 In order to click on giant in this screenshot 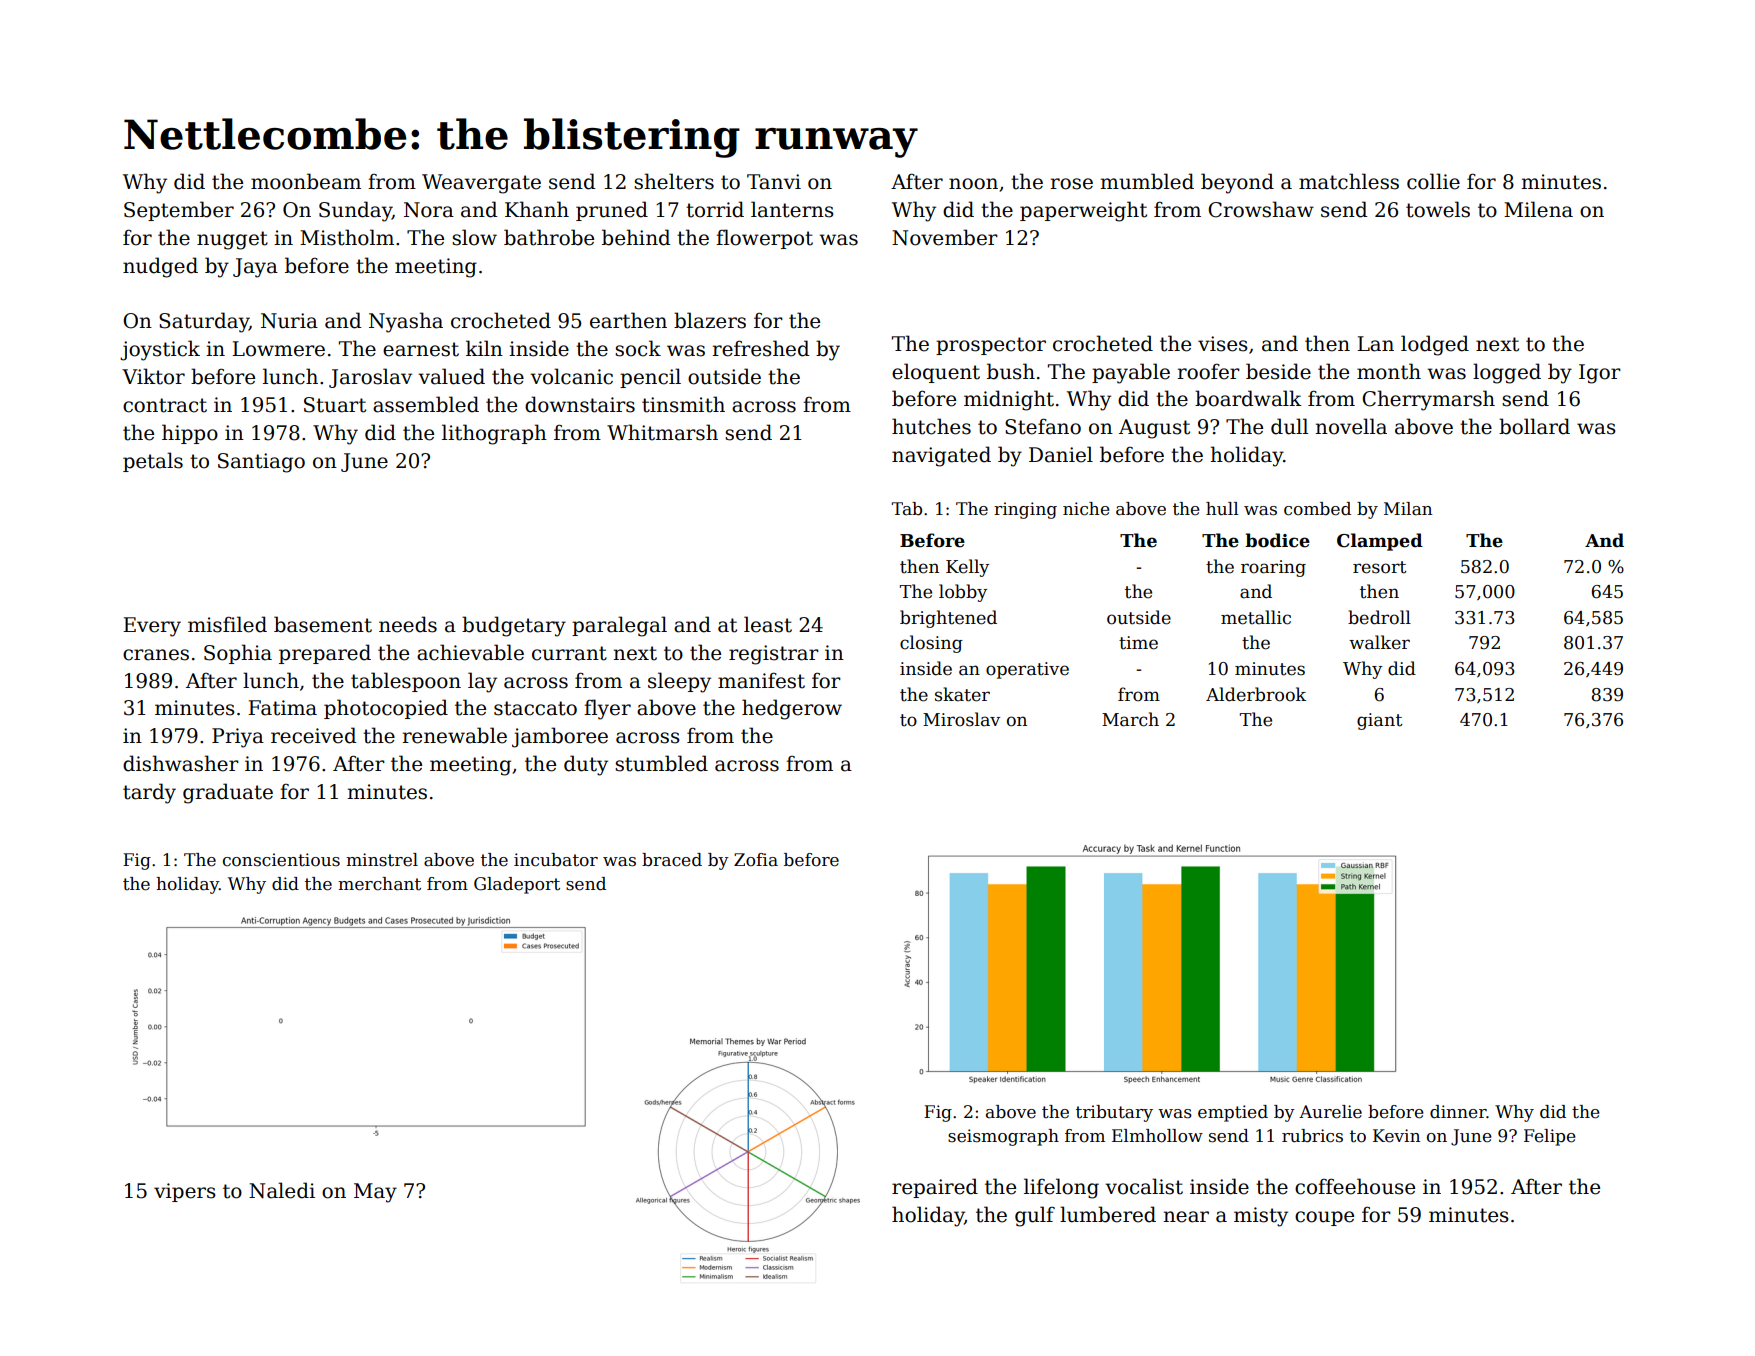, I will do `click(1379, 721)`.
